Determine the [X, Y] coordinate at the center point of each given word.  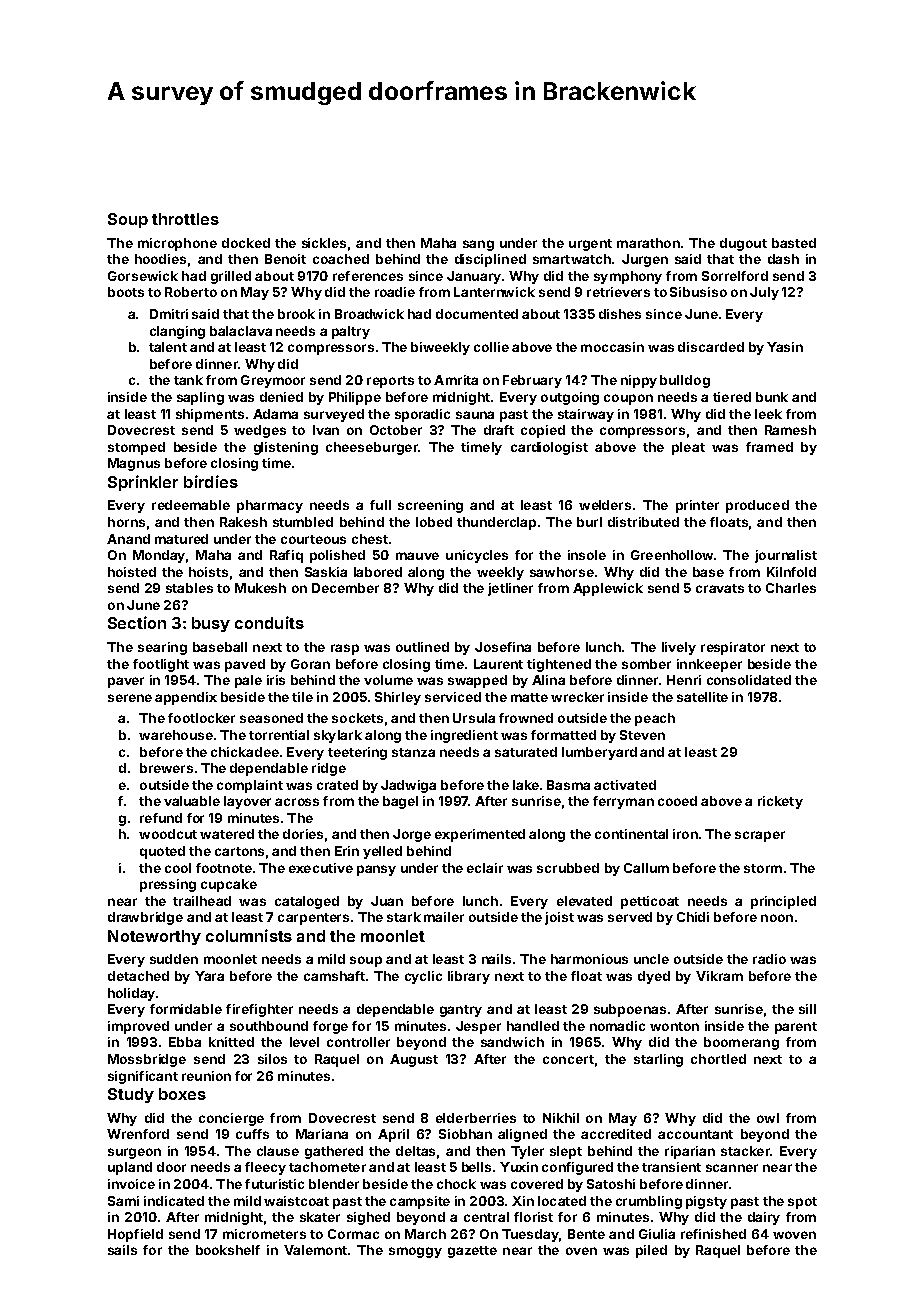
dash [783, 259]
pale [248, 681]
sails [122, 1250]
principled [783, 902]
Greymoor [273, 381]
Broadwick [369, 314]
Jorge [412, 835]
